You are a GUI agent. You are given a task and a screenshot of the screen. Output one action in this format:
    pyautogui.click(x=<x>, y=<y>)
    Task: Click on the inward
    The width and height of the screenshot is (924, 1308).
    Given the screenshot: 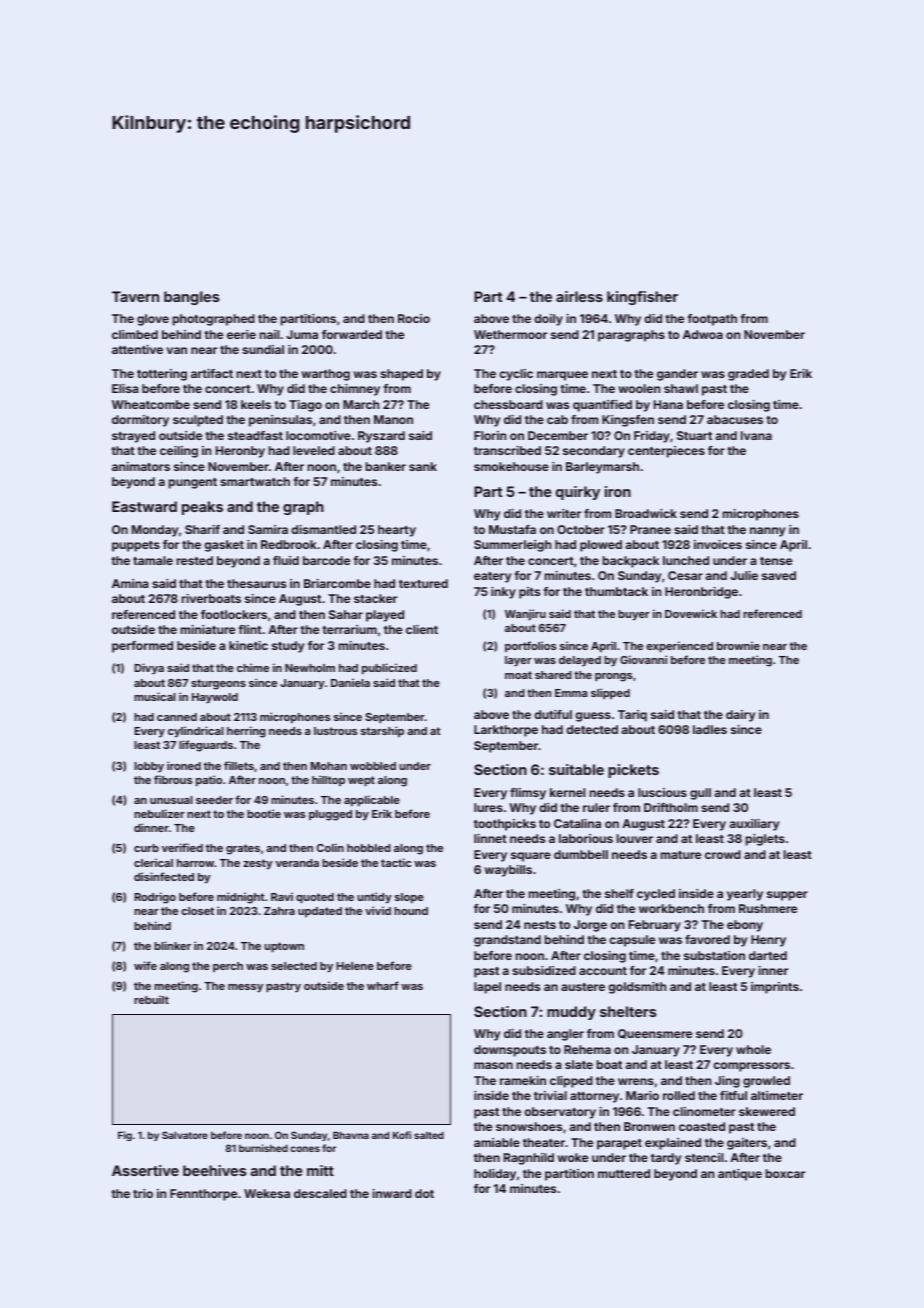 What is the action you would take?
    pyautogui.click(x=392, y=1193)
